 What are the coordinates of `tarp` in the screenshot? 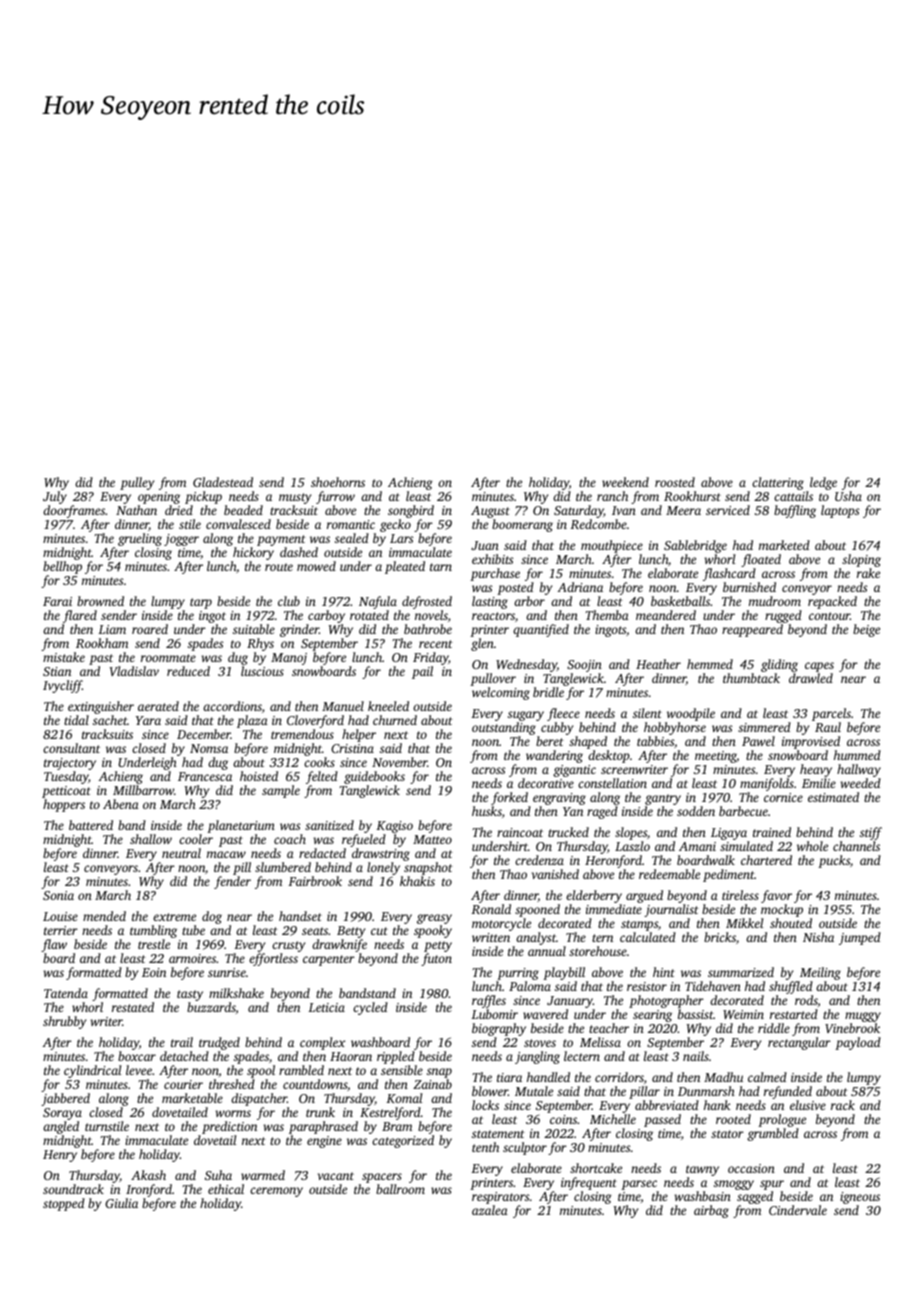 It's located at (201, 603).
